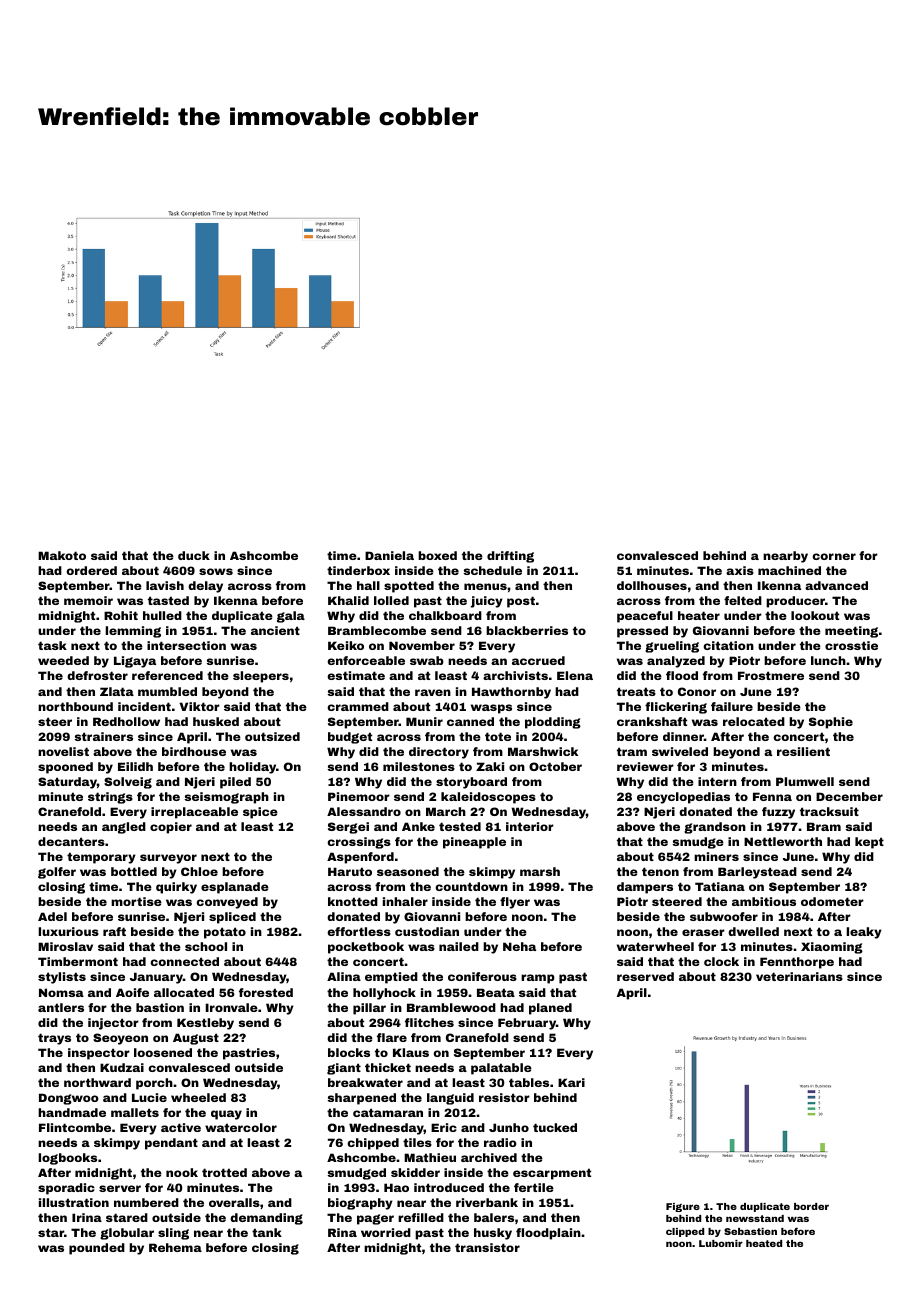 Image resolution: width=924 pixels, height=1308 pixels. I want to click on breakwater, so click(365, 1082).
